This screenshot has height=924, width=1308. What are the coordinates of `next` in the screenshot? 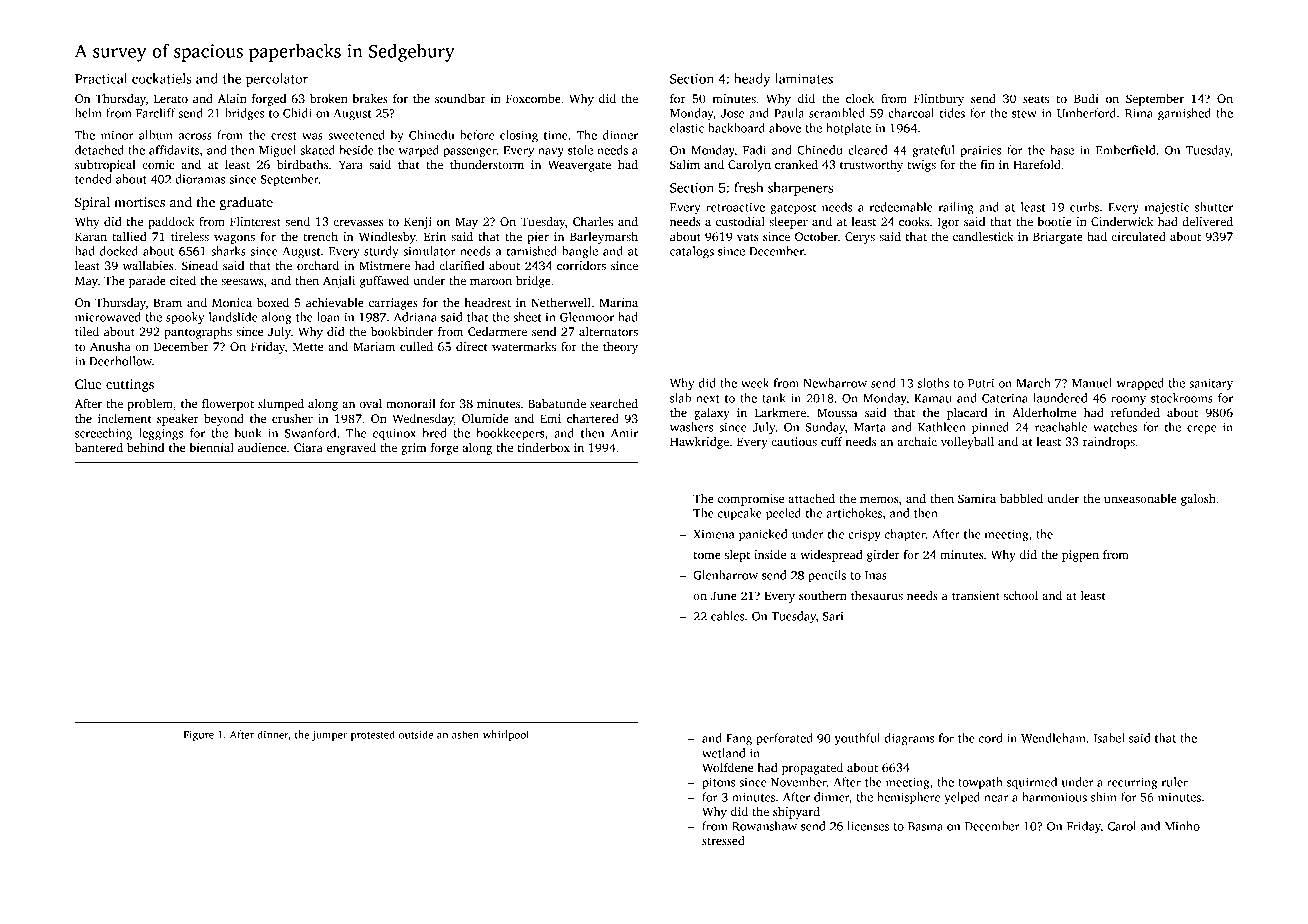 It's located at (708, 399).
